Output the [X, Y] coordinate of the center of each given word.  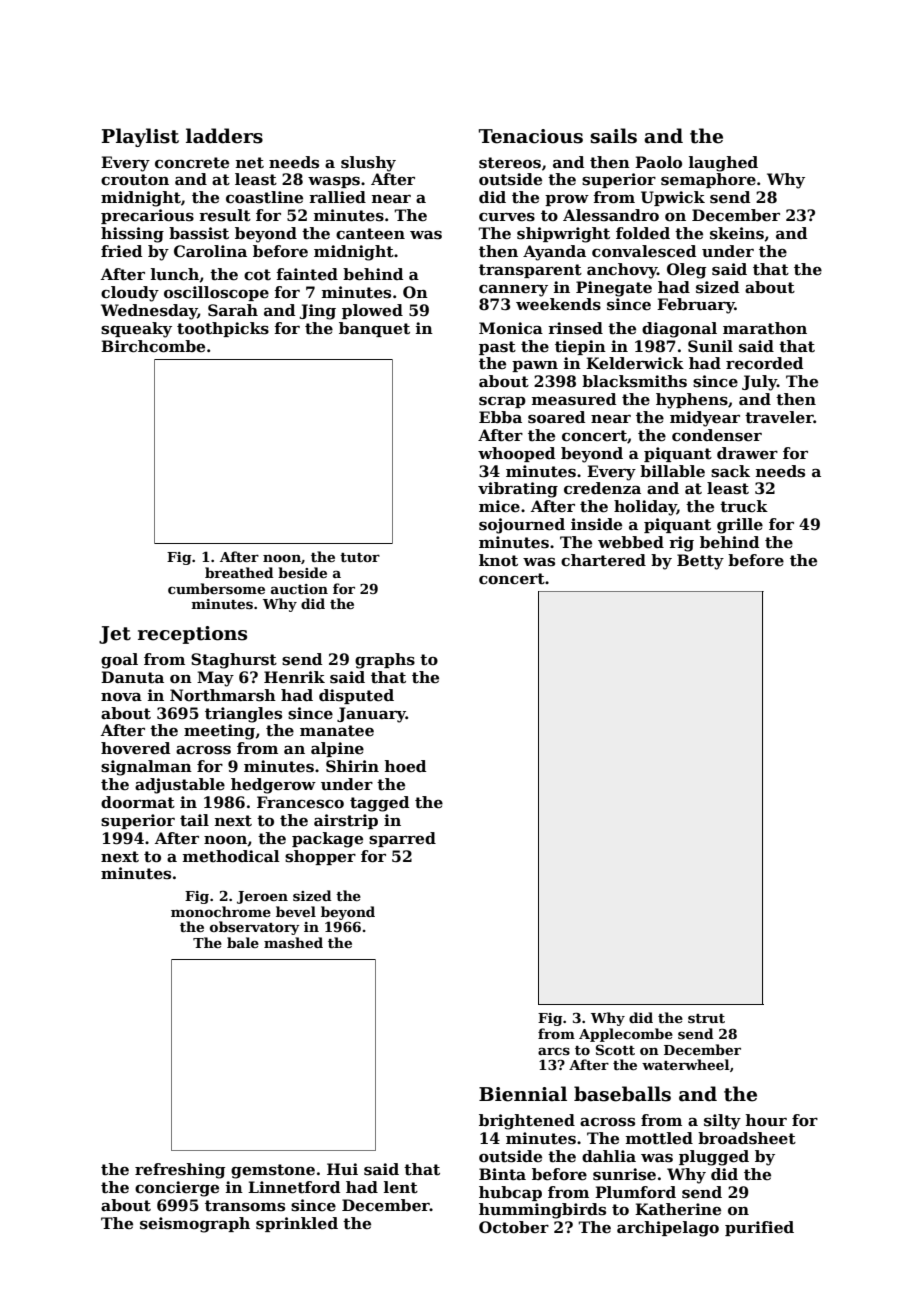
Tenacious [531, 136]
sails [614, 136]
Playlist [140, 137]
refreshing [180, 1171]
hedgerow [273, 786]
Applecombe [626, 1035]
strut [706, 1018]
